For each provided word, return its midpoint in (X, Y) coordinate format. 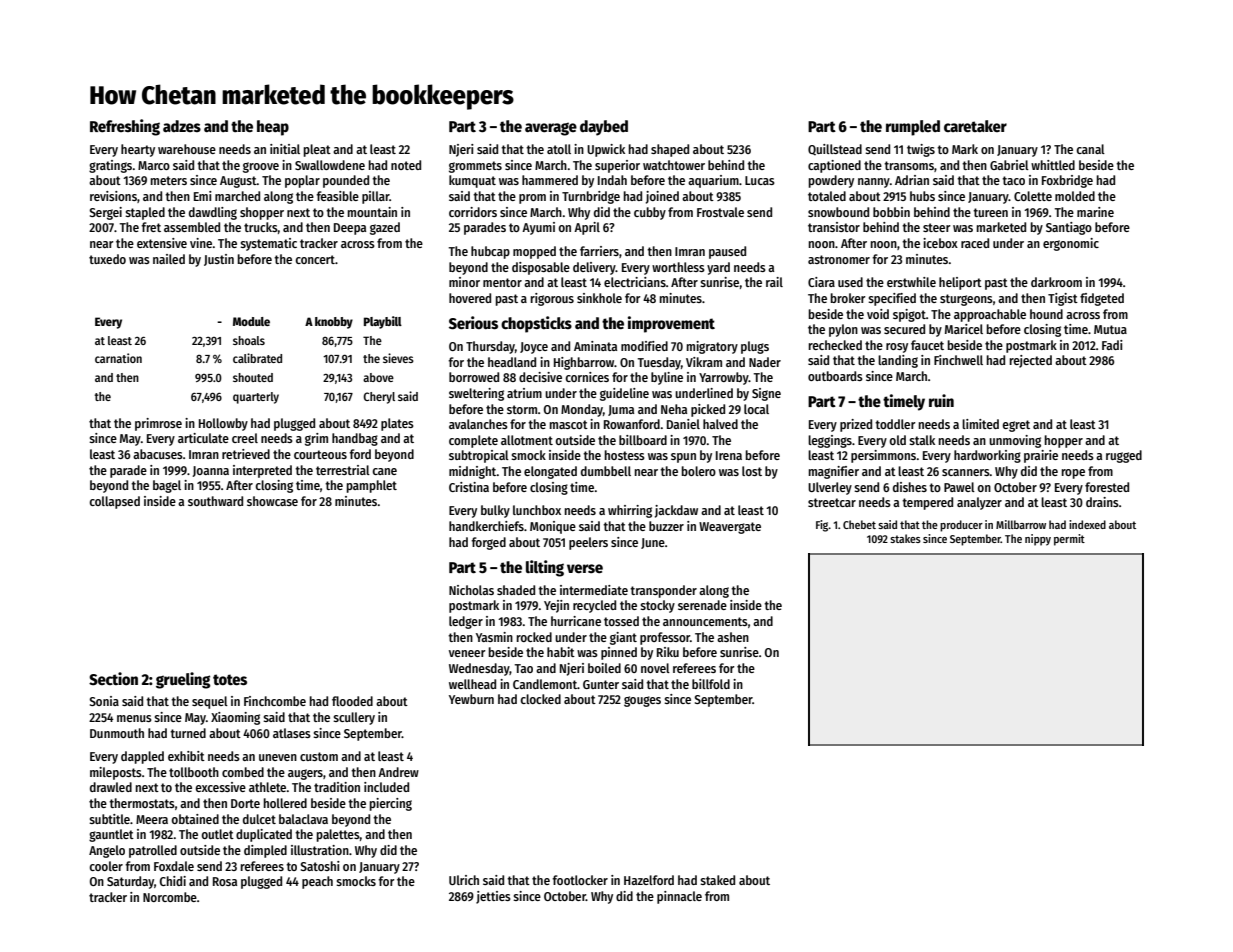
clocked (540, 699)
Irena (729, 455)
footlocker (580, 880)
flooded (352, 701)
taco (1013, 180)
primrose (158, 424)
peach (317, 882)
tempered (927, 503)
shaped (670, 150)
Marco (154, 165)
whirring (630, 511)
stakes (905, 538)
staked (717, 880)
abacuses (158, 454)
